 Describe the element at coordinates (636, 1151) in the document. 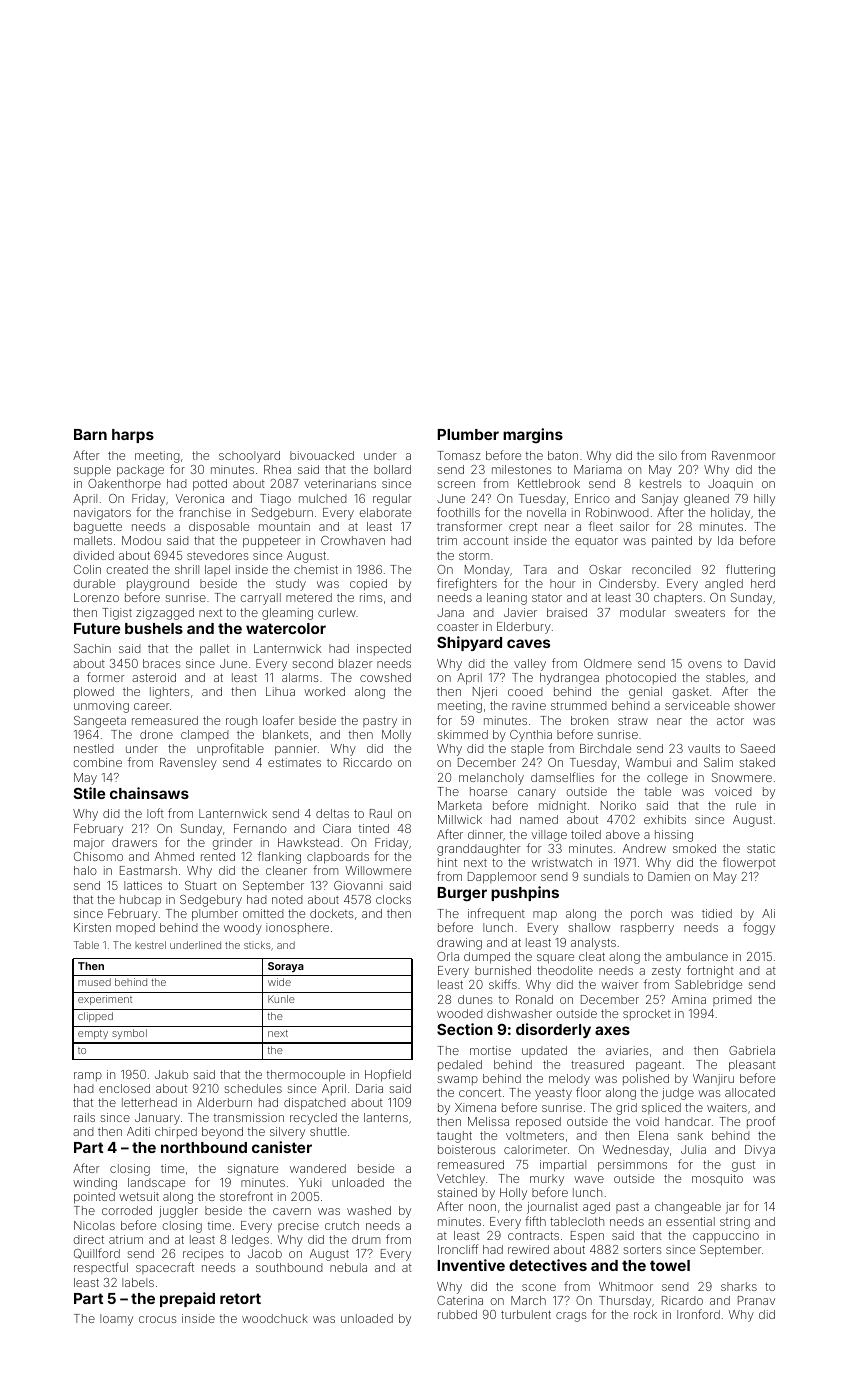

I see `Wednesday` at that location.
